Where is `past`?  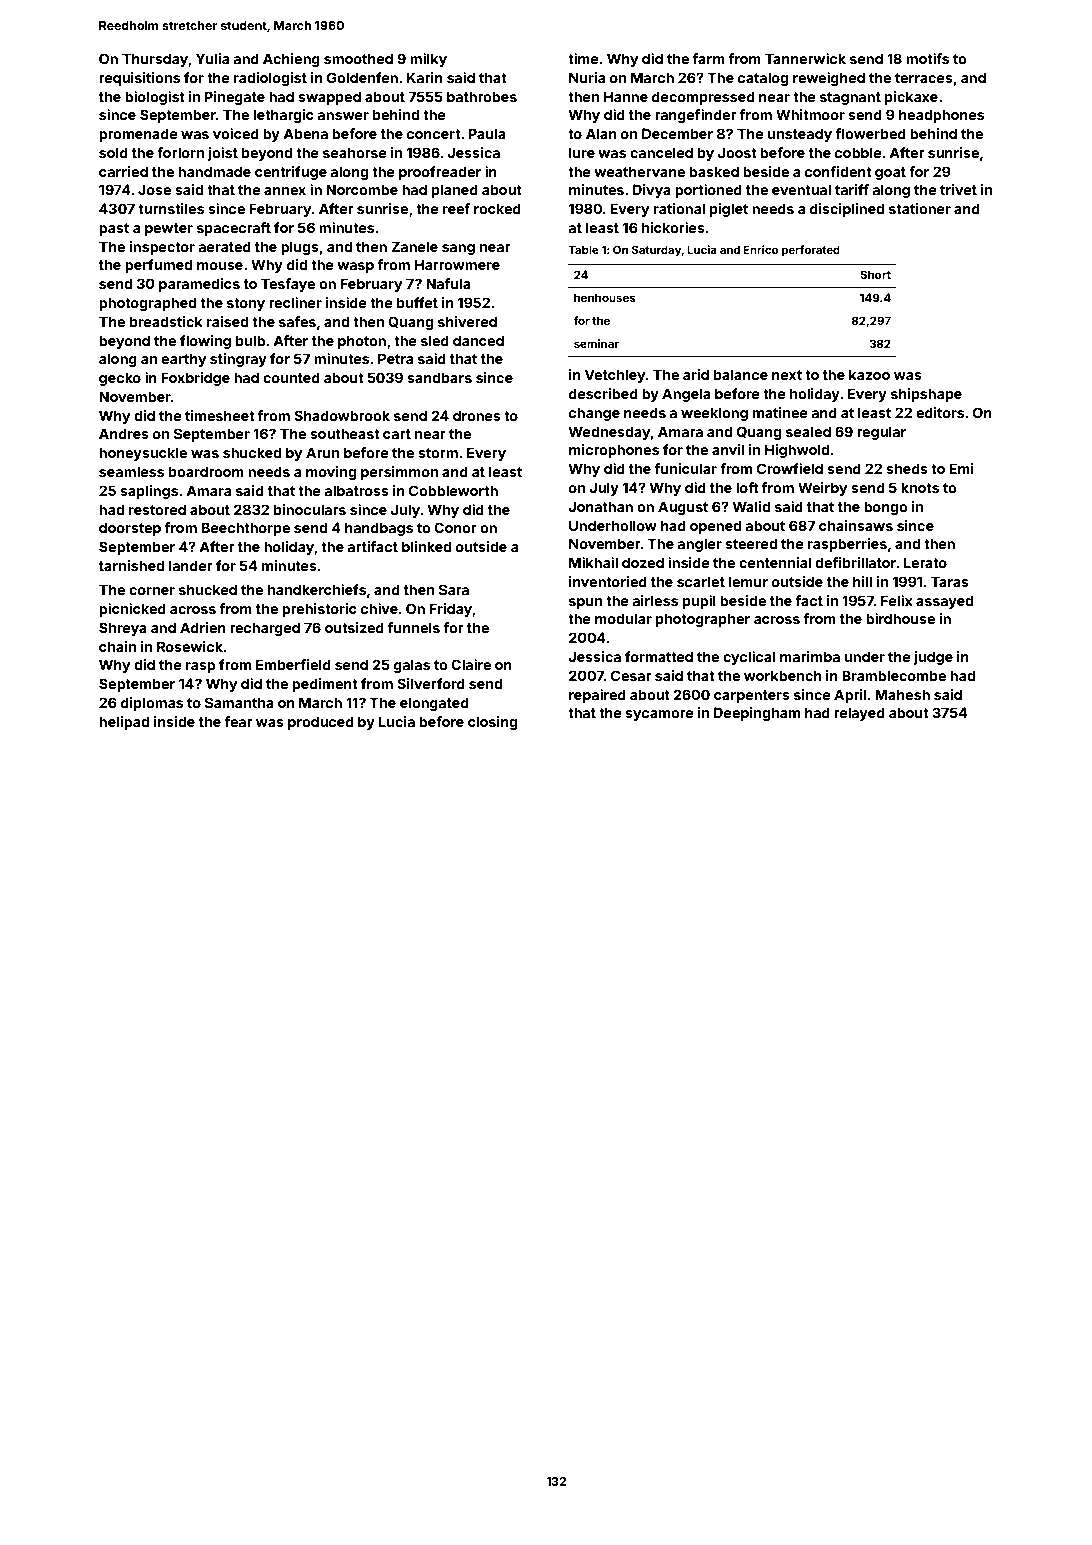 past is located at coordinates (114, 229).
